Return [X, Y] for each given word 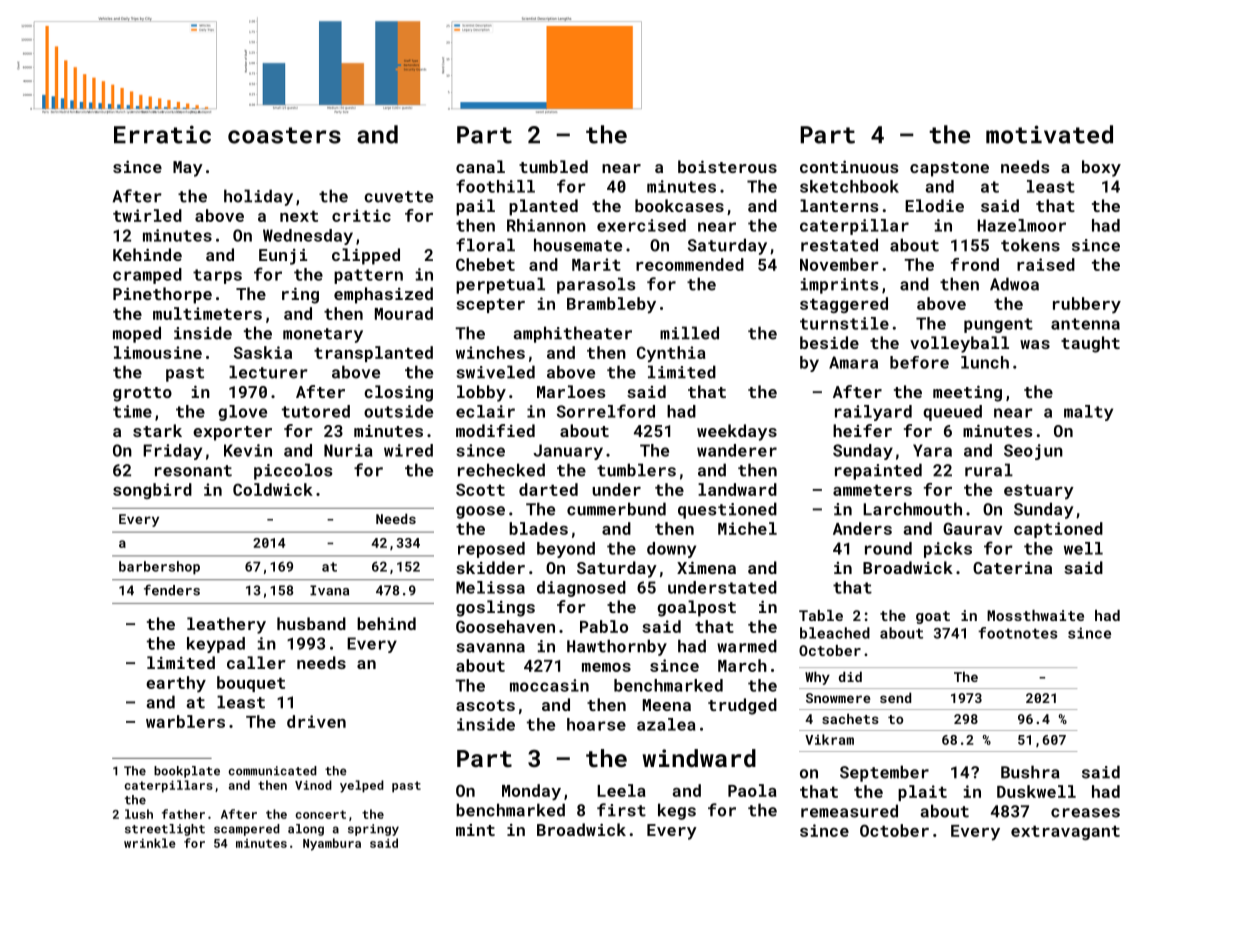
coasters [284, 135]
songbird [152, 491]
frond [975, 264]
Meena [667, 705]
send [895, 697]
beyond [566, 550]
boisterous [727, 166]
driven [316, 721]
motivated [1049, 134]
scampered [247, 830]
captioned [1058, 530]
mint [475, 830]
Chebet [485, 264]
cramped [147, 276]
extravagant [1065, 833]
